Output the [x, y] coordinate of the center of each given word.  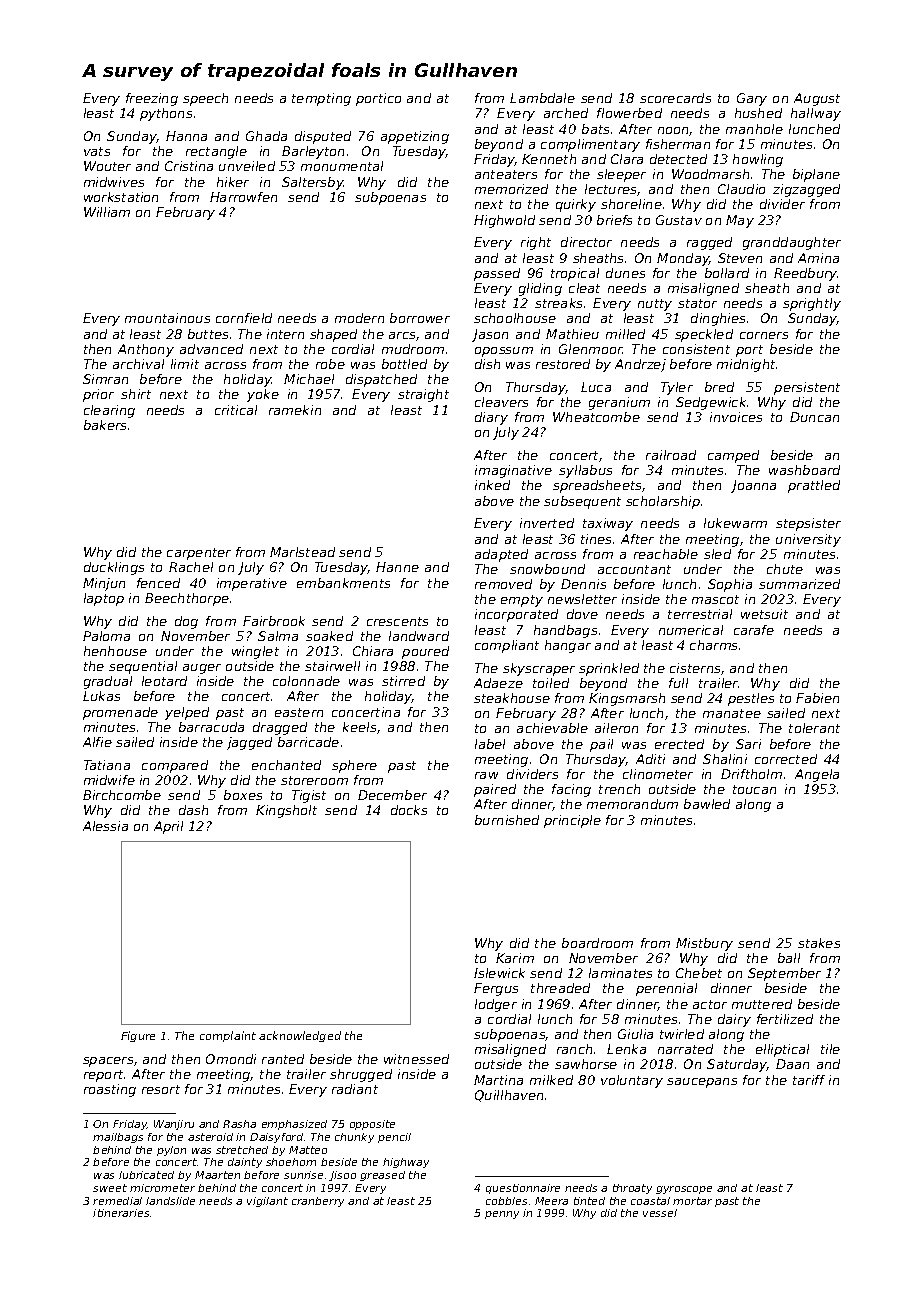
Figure [138, 1036]
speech [205, 99]
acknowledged [300, 1036]
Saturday [737, 1065]
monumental [342, 166]
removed [503, 584]
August [817, 99]
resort [161, 1089]
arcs [402, 335]
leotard [164, 681]
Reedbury [806, 274]
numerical [691, 630]
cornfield [244, 318]
